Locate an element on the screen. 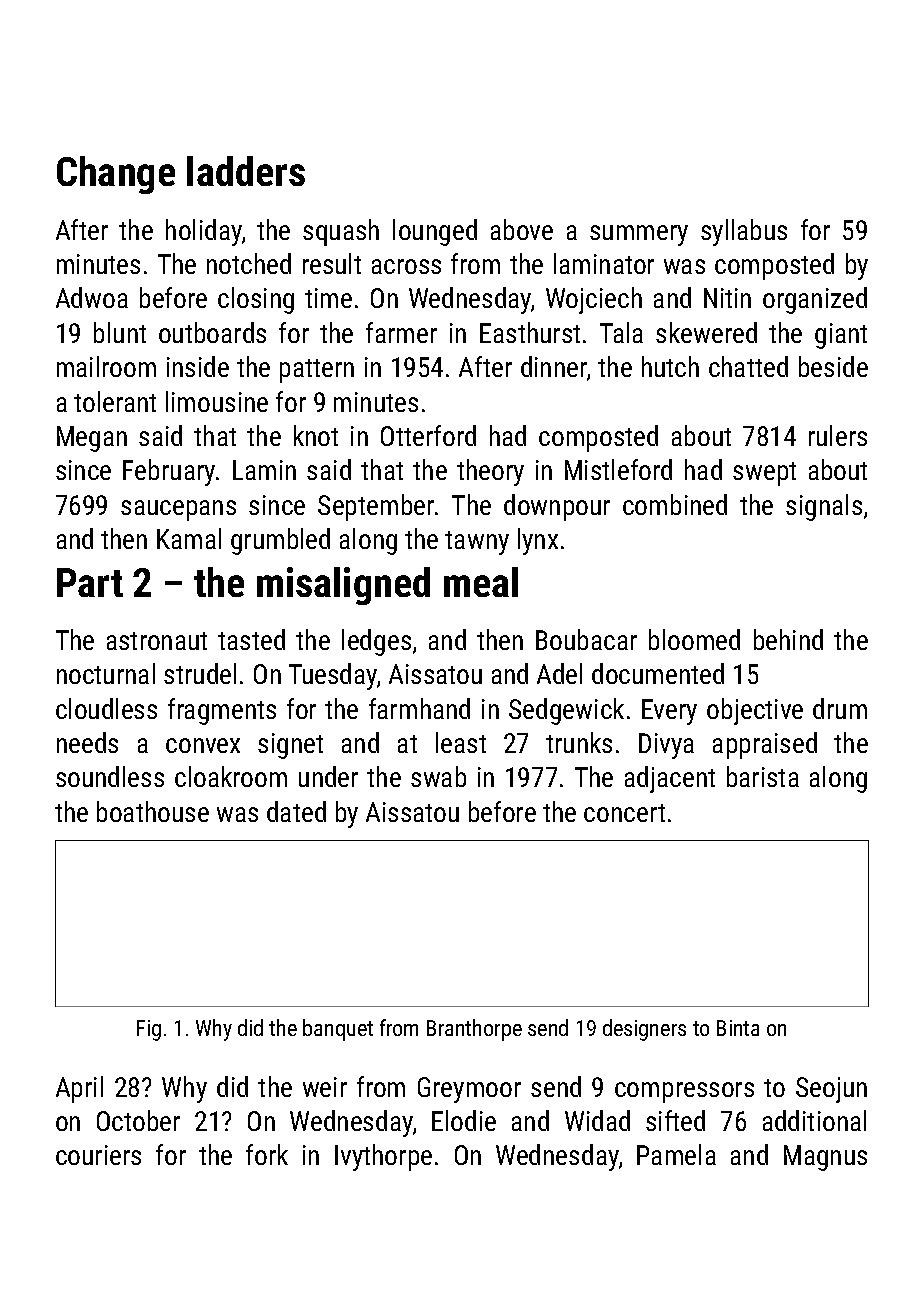  misaligned is located at coordinates (343, 586).
